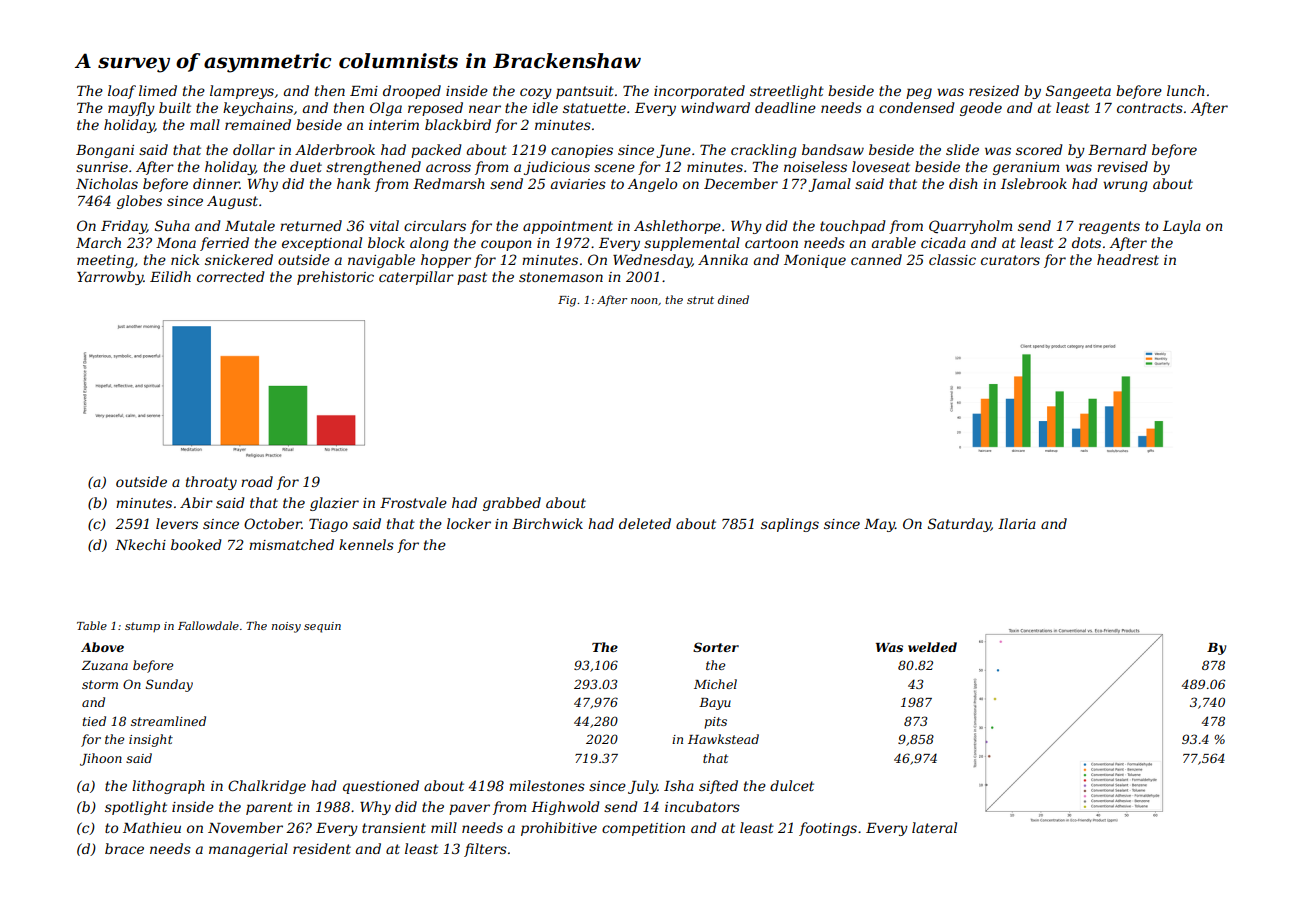 Image resolution: width=1308 pixels, height=924 pixels. What do you see at coordinates (435, 225) in the image?
I see `circulars` at bounding box center [435, 225].
